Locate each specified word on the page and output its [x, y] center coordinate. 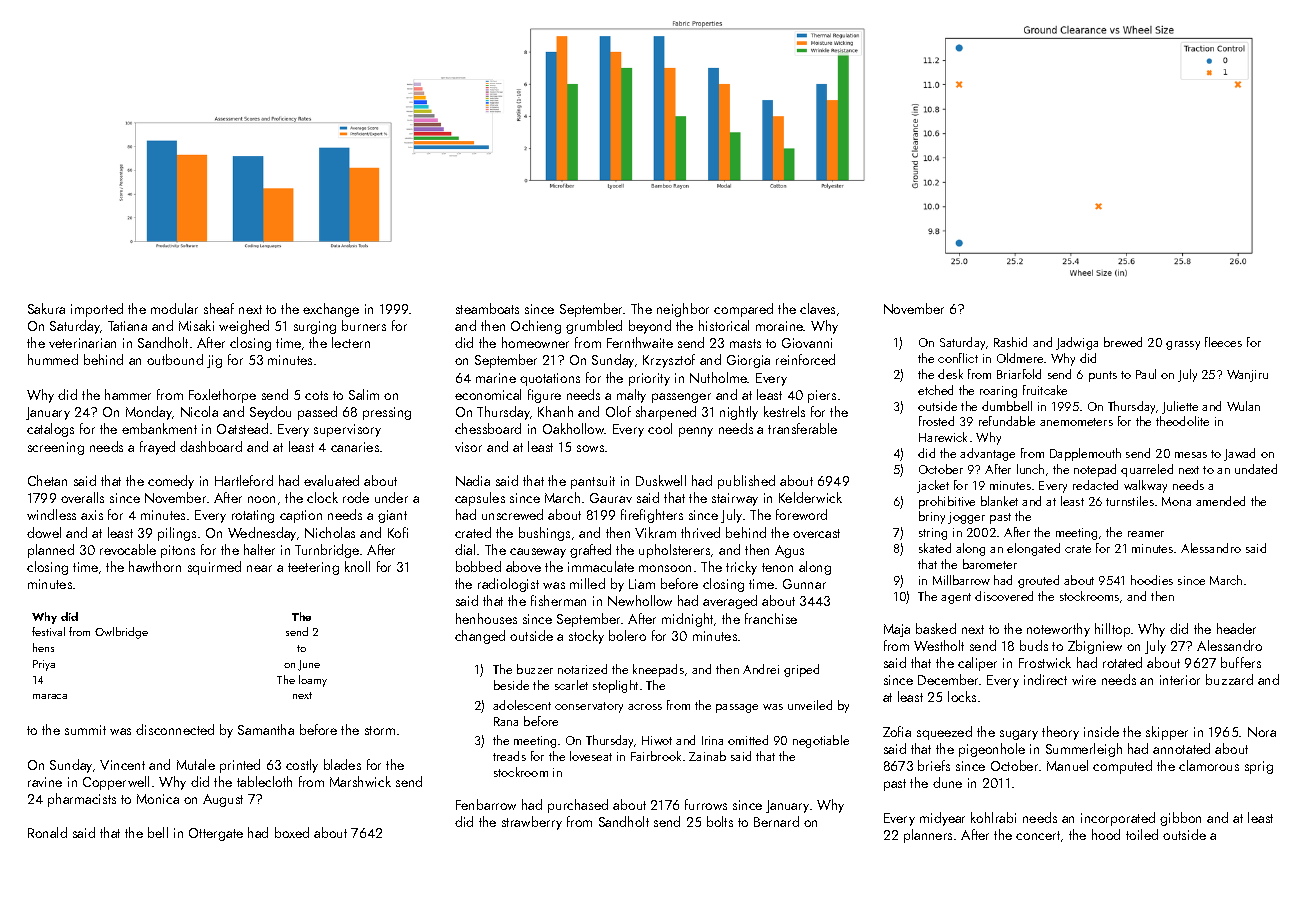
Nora [1262, 732]
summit [85, 730]
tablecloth [264, 781]
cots [316, 395]
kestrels [784, 411]
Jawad [1239, 454]
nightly [739, 413]
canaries [355, 447]
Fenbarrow [486, 804]
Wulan [1243, 406]
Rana [506, 721]
